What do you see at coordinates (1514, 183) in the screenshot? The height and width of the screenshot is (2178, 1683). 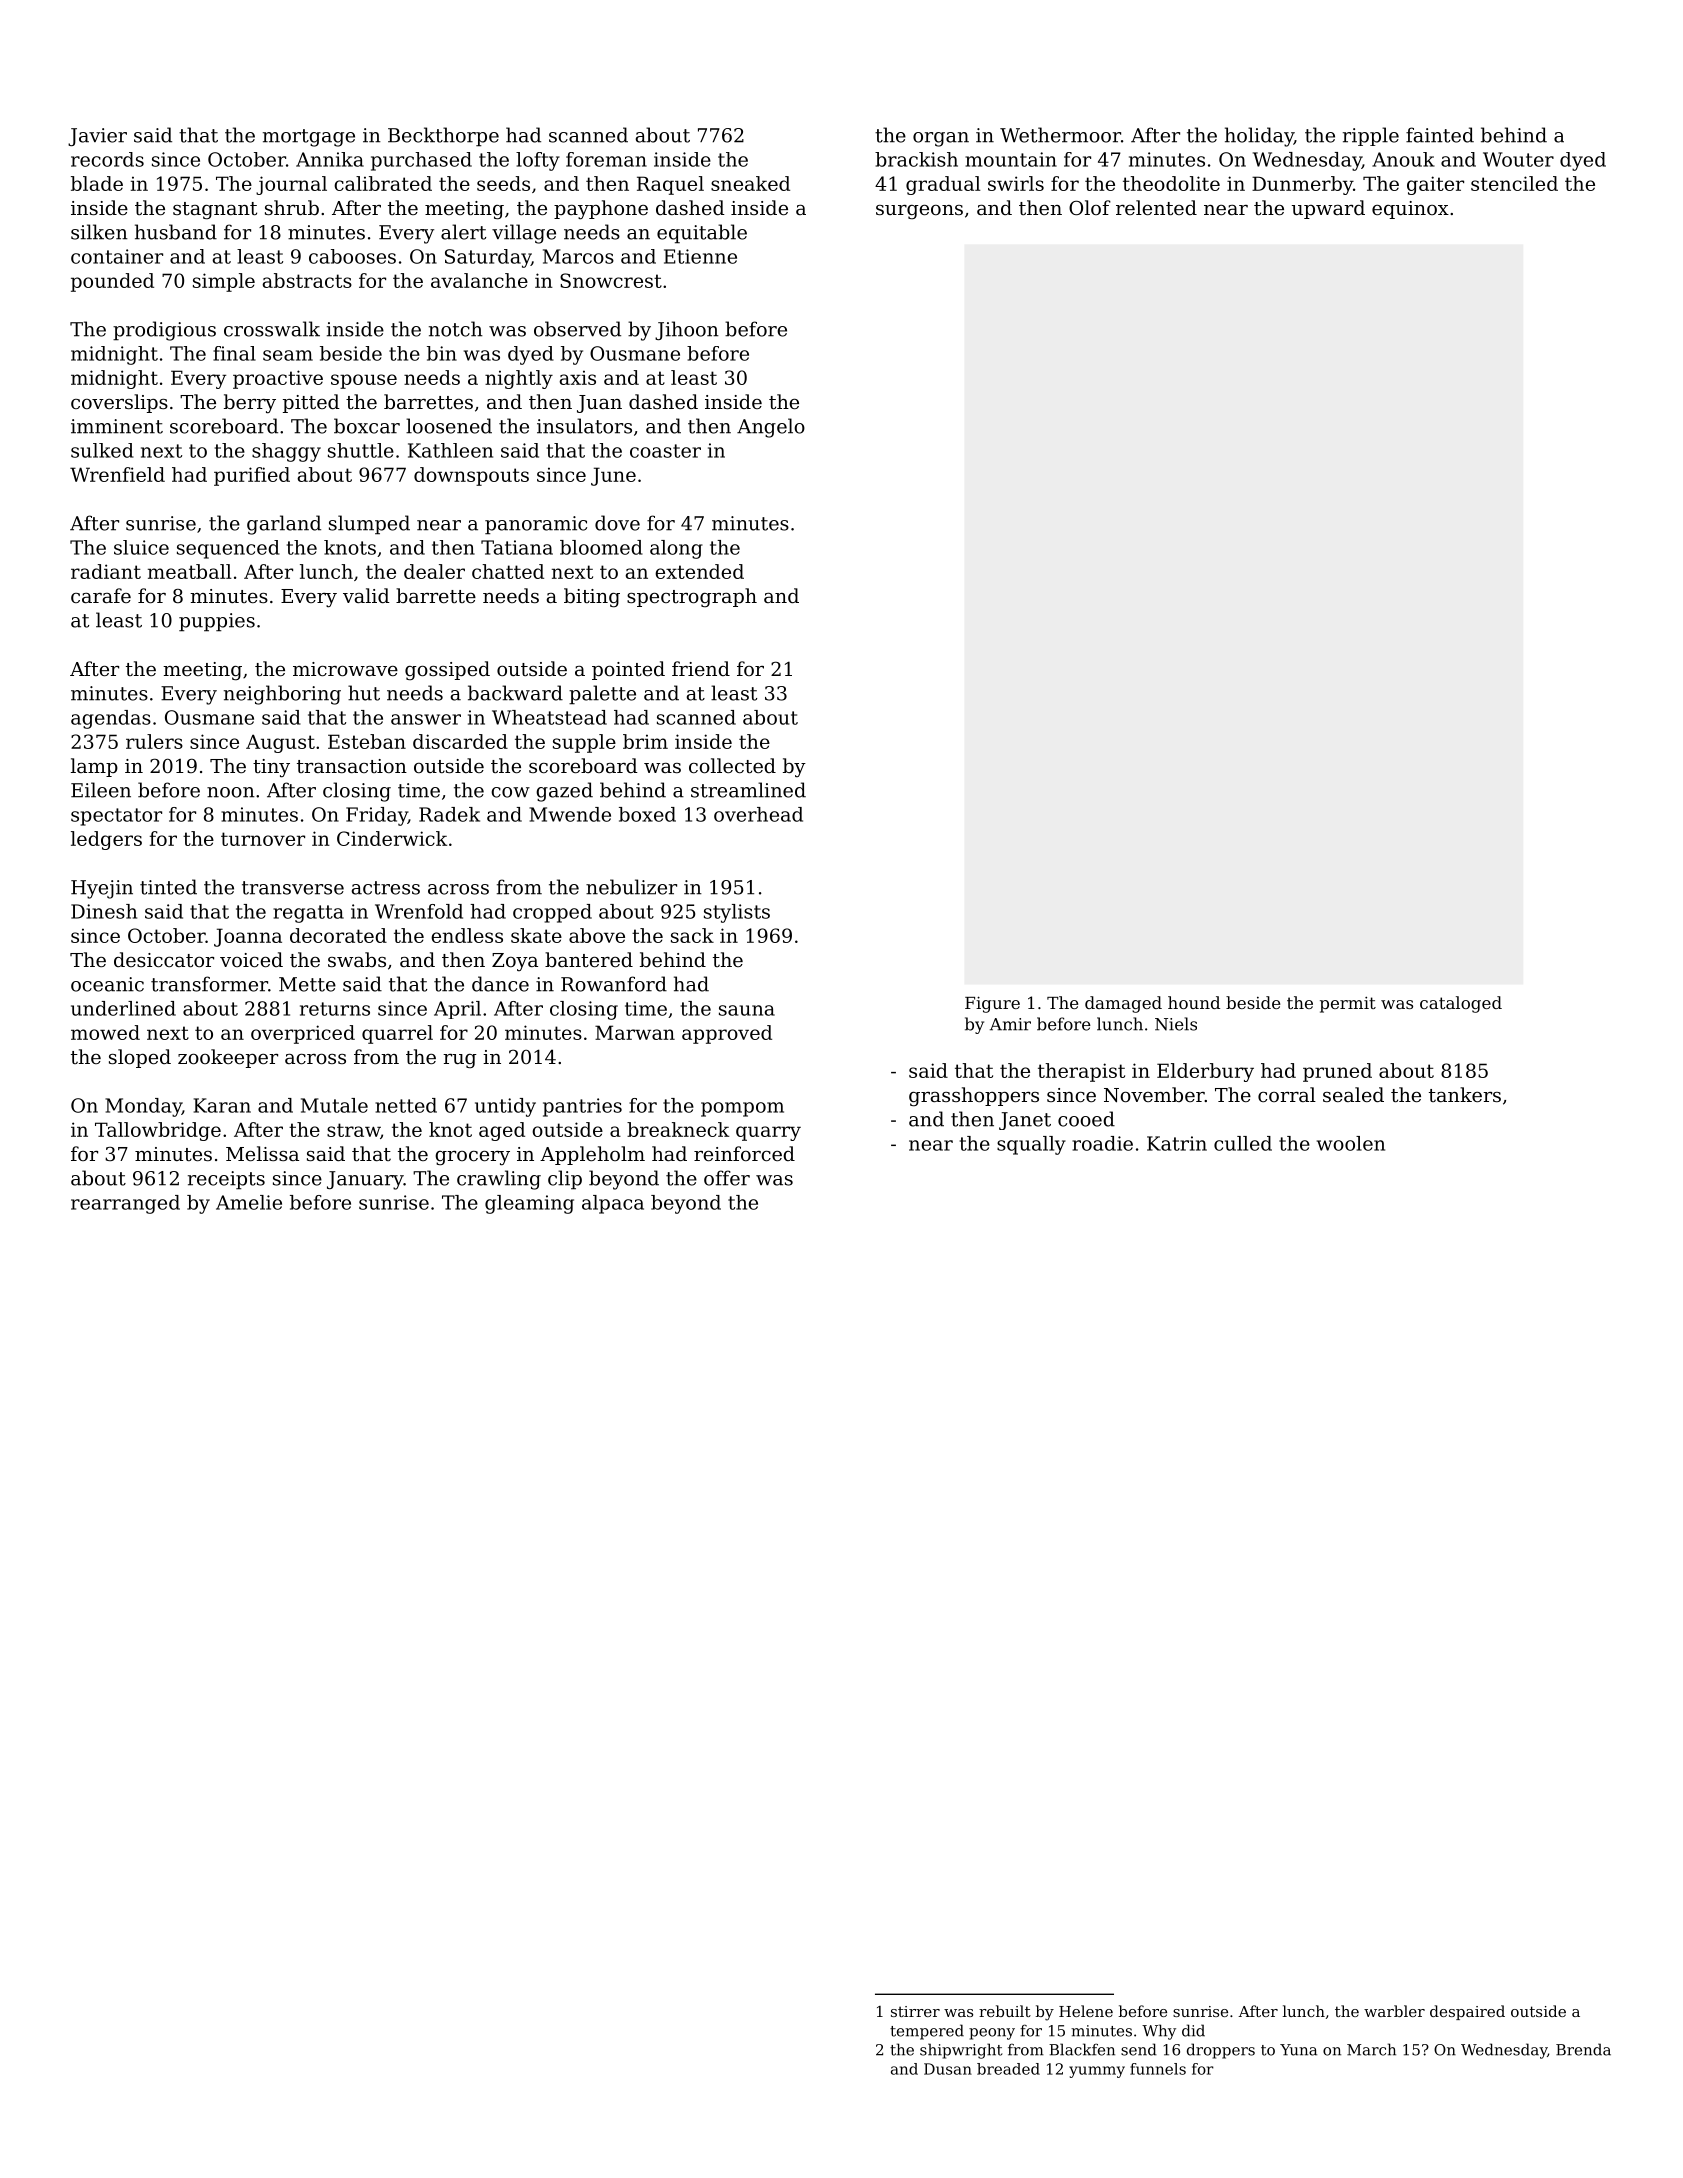 I see `stenciled` at bounding box center [1514, 183].
